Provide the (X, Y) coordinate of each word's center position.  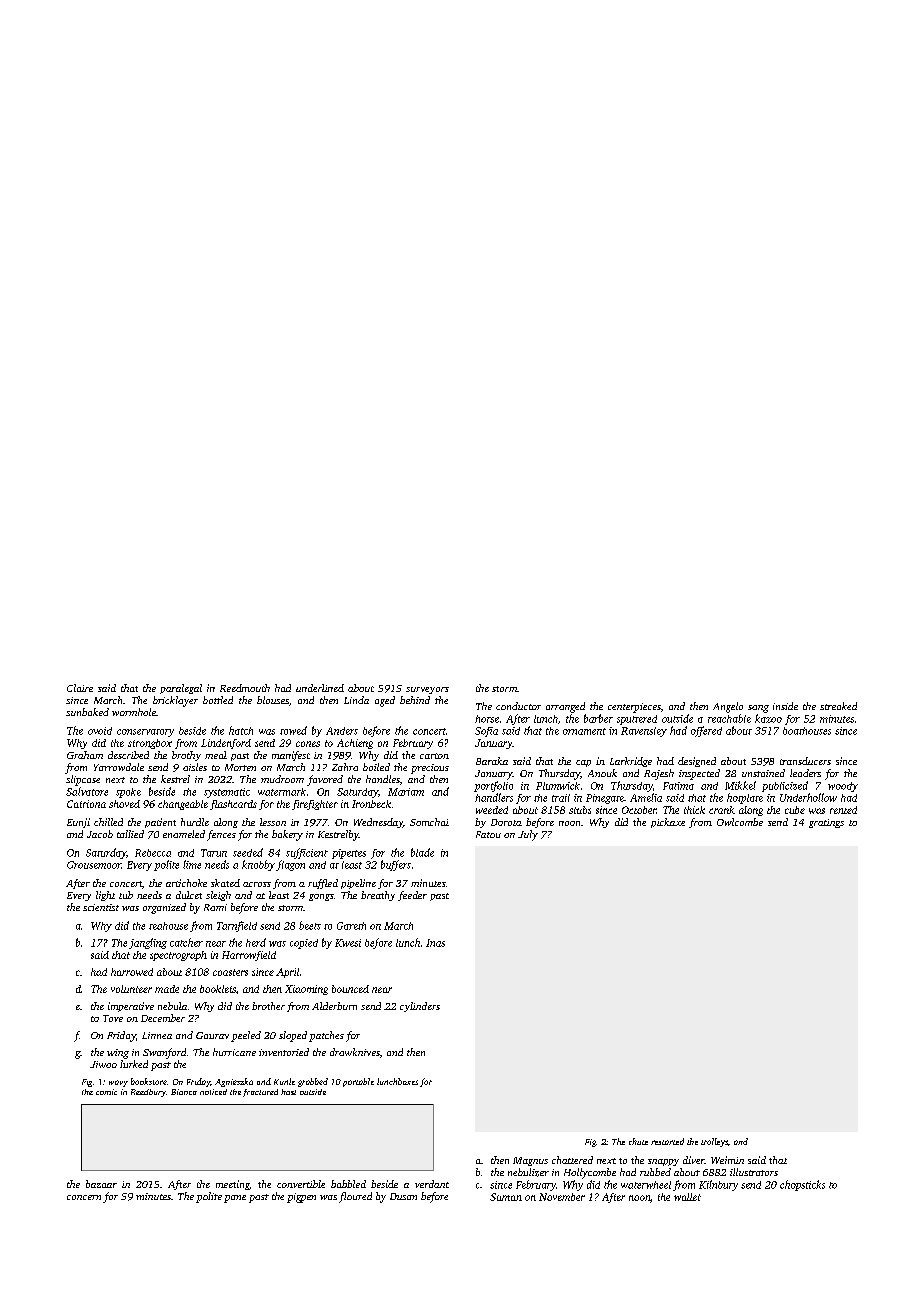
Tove (113, 1018)
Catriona (86, 804)
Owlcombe (740, 822)
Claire (80, 688)
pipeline (358, 884)
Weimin (727, 1160)
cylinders (420, 1007)
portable (358, 1082)
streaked (838, 706)
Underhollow (808, 797)
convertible (301, 1184)
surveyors (427, 690)
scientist (101, 907)
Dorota (506, 822)
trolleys (714, 1142)
